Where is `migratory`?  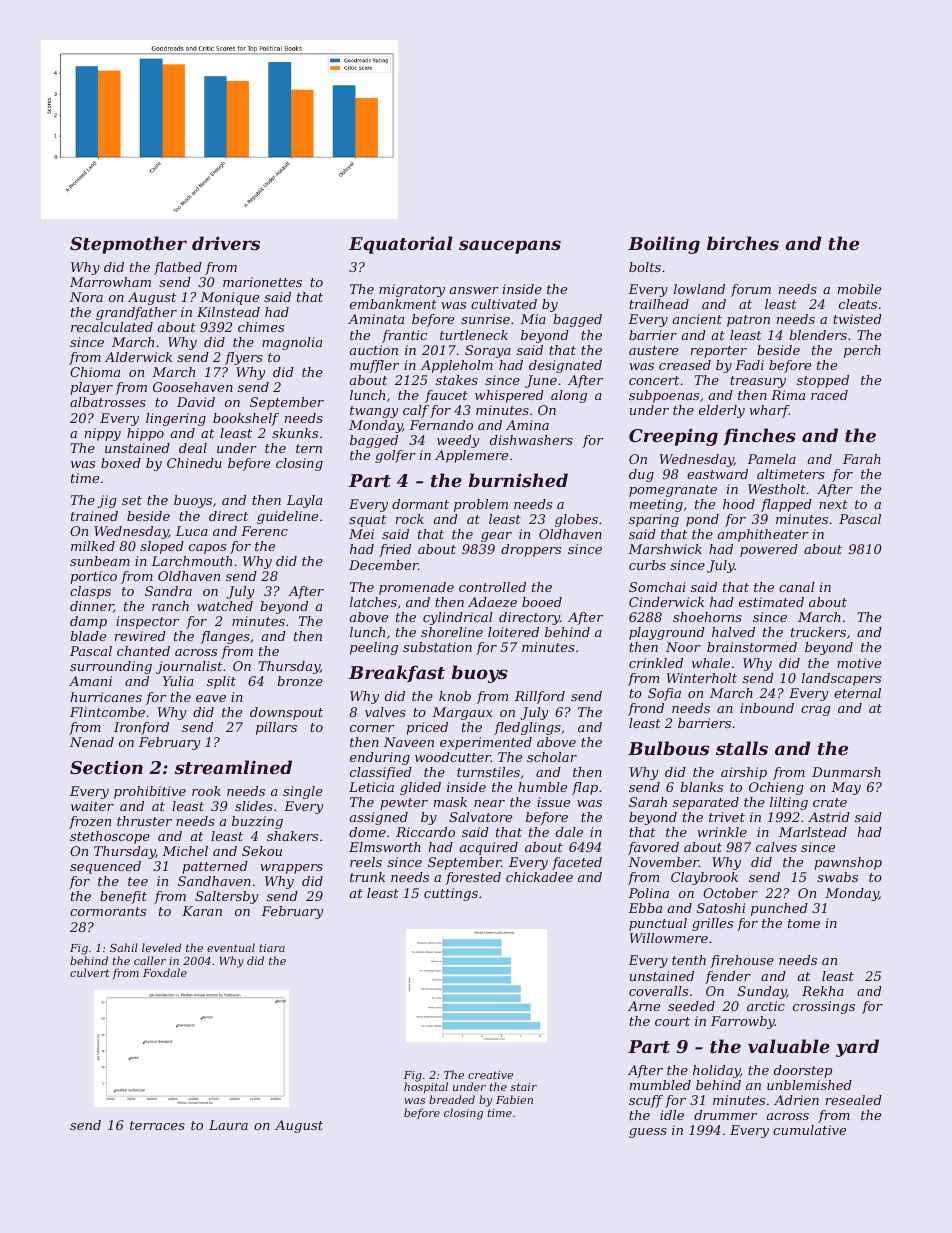 migratory is located at coordinates (412, 290).
